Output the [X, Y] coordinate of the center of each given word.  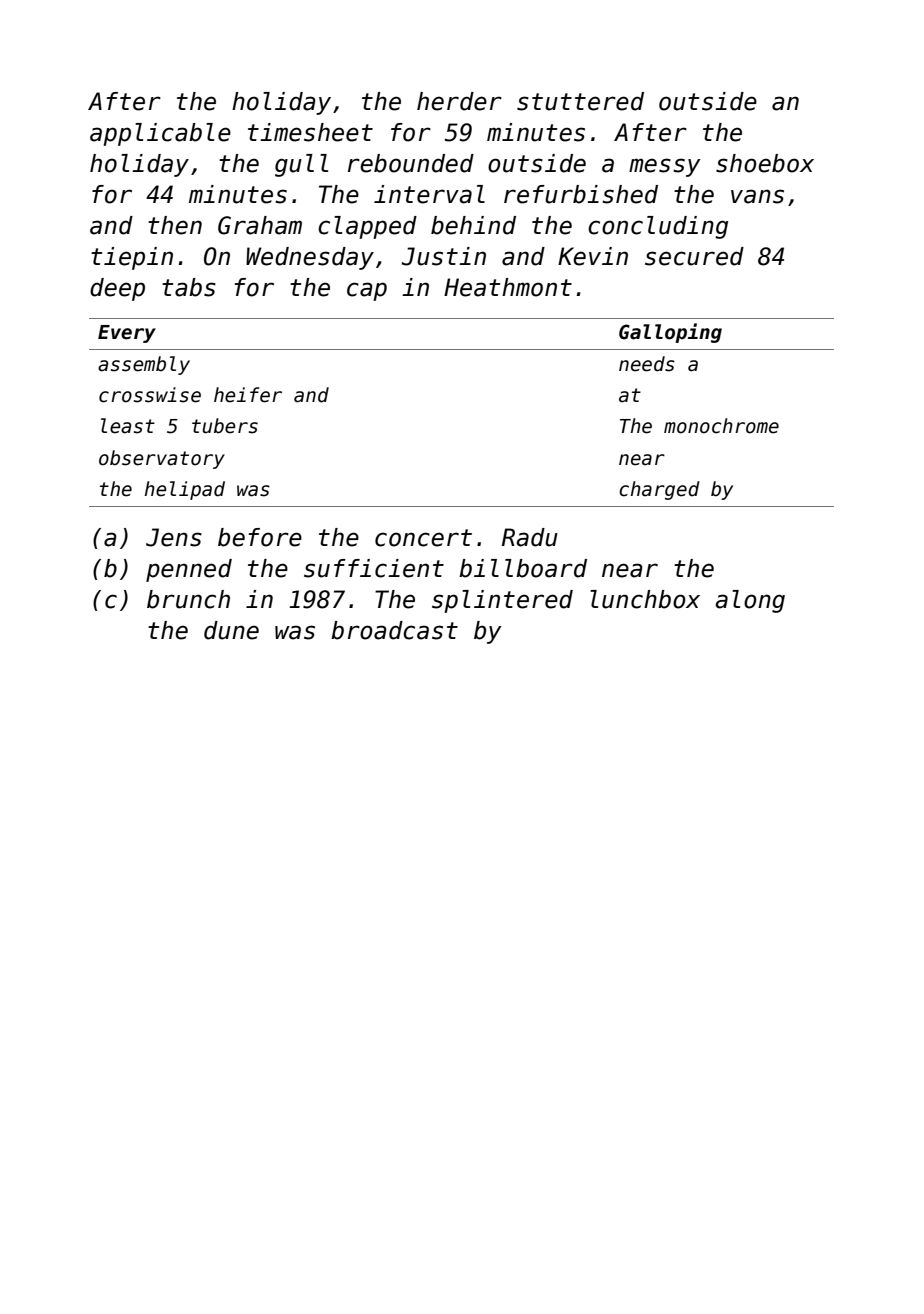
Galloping [670, 333]
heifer [248, 395]
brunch [188, 599]
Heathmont [508, 287]
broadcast [394, 630]
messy [665, 167]
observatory [162, 459]
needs [647, 364]
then [175, 225]
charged [659, 490]
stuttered [580, 101]
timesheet [310, 132]
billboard [523, 568]
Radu [530, 537]
